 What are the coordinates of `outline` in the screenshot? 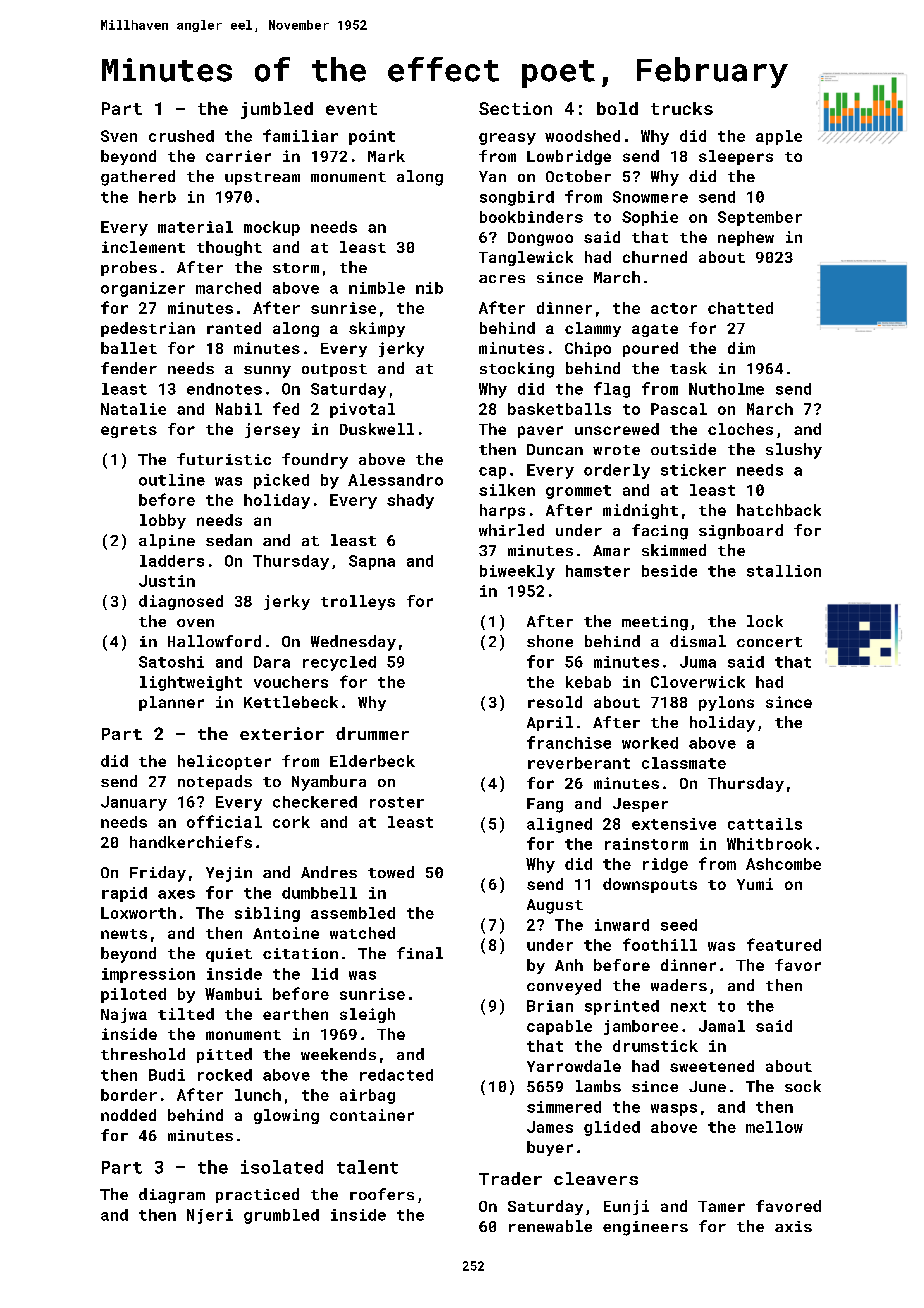 It's located at (172, 480).
